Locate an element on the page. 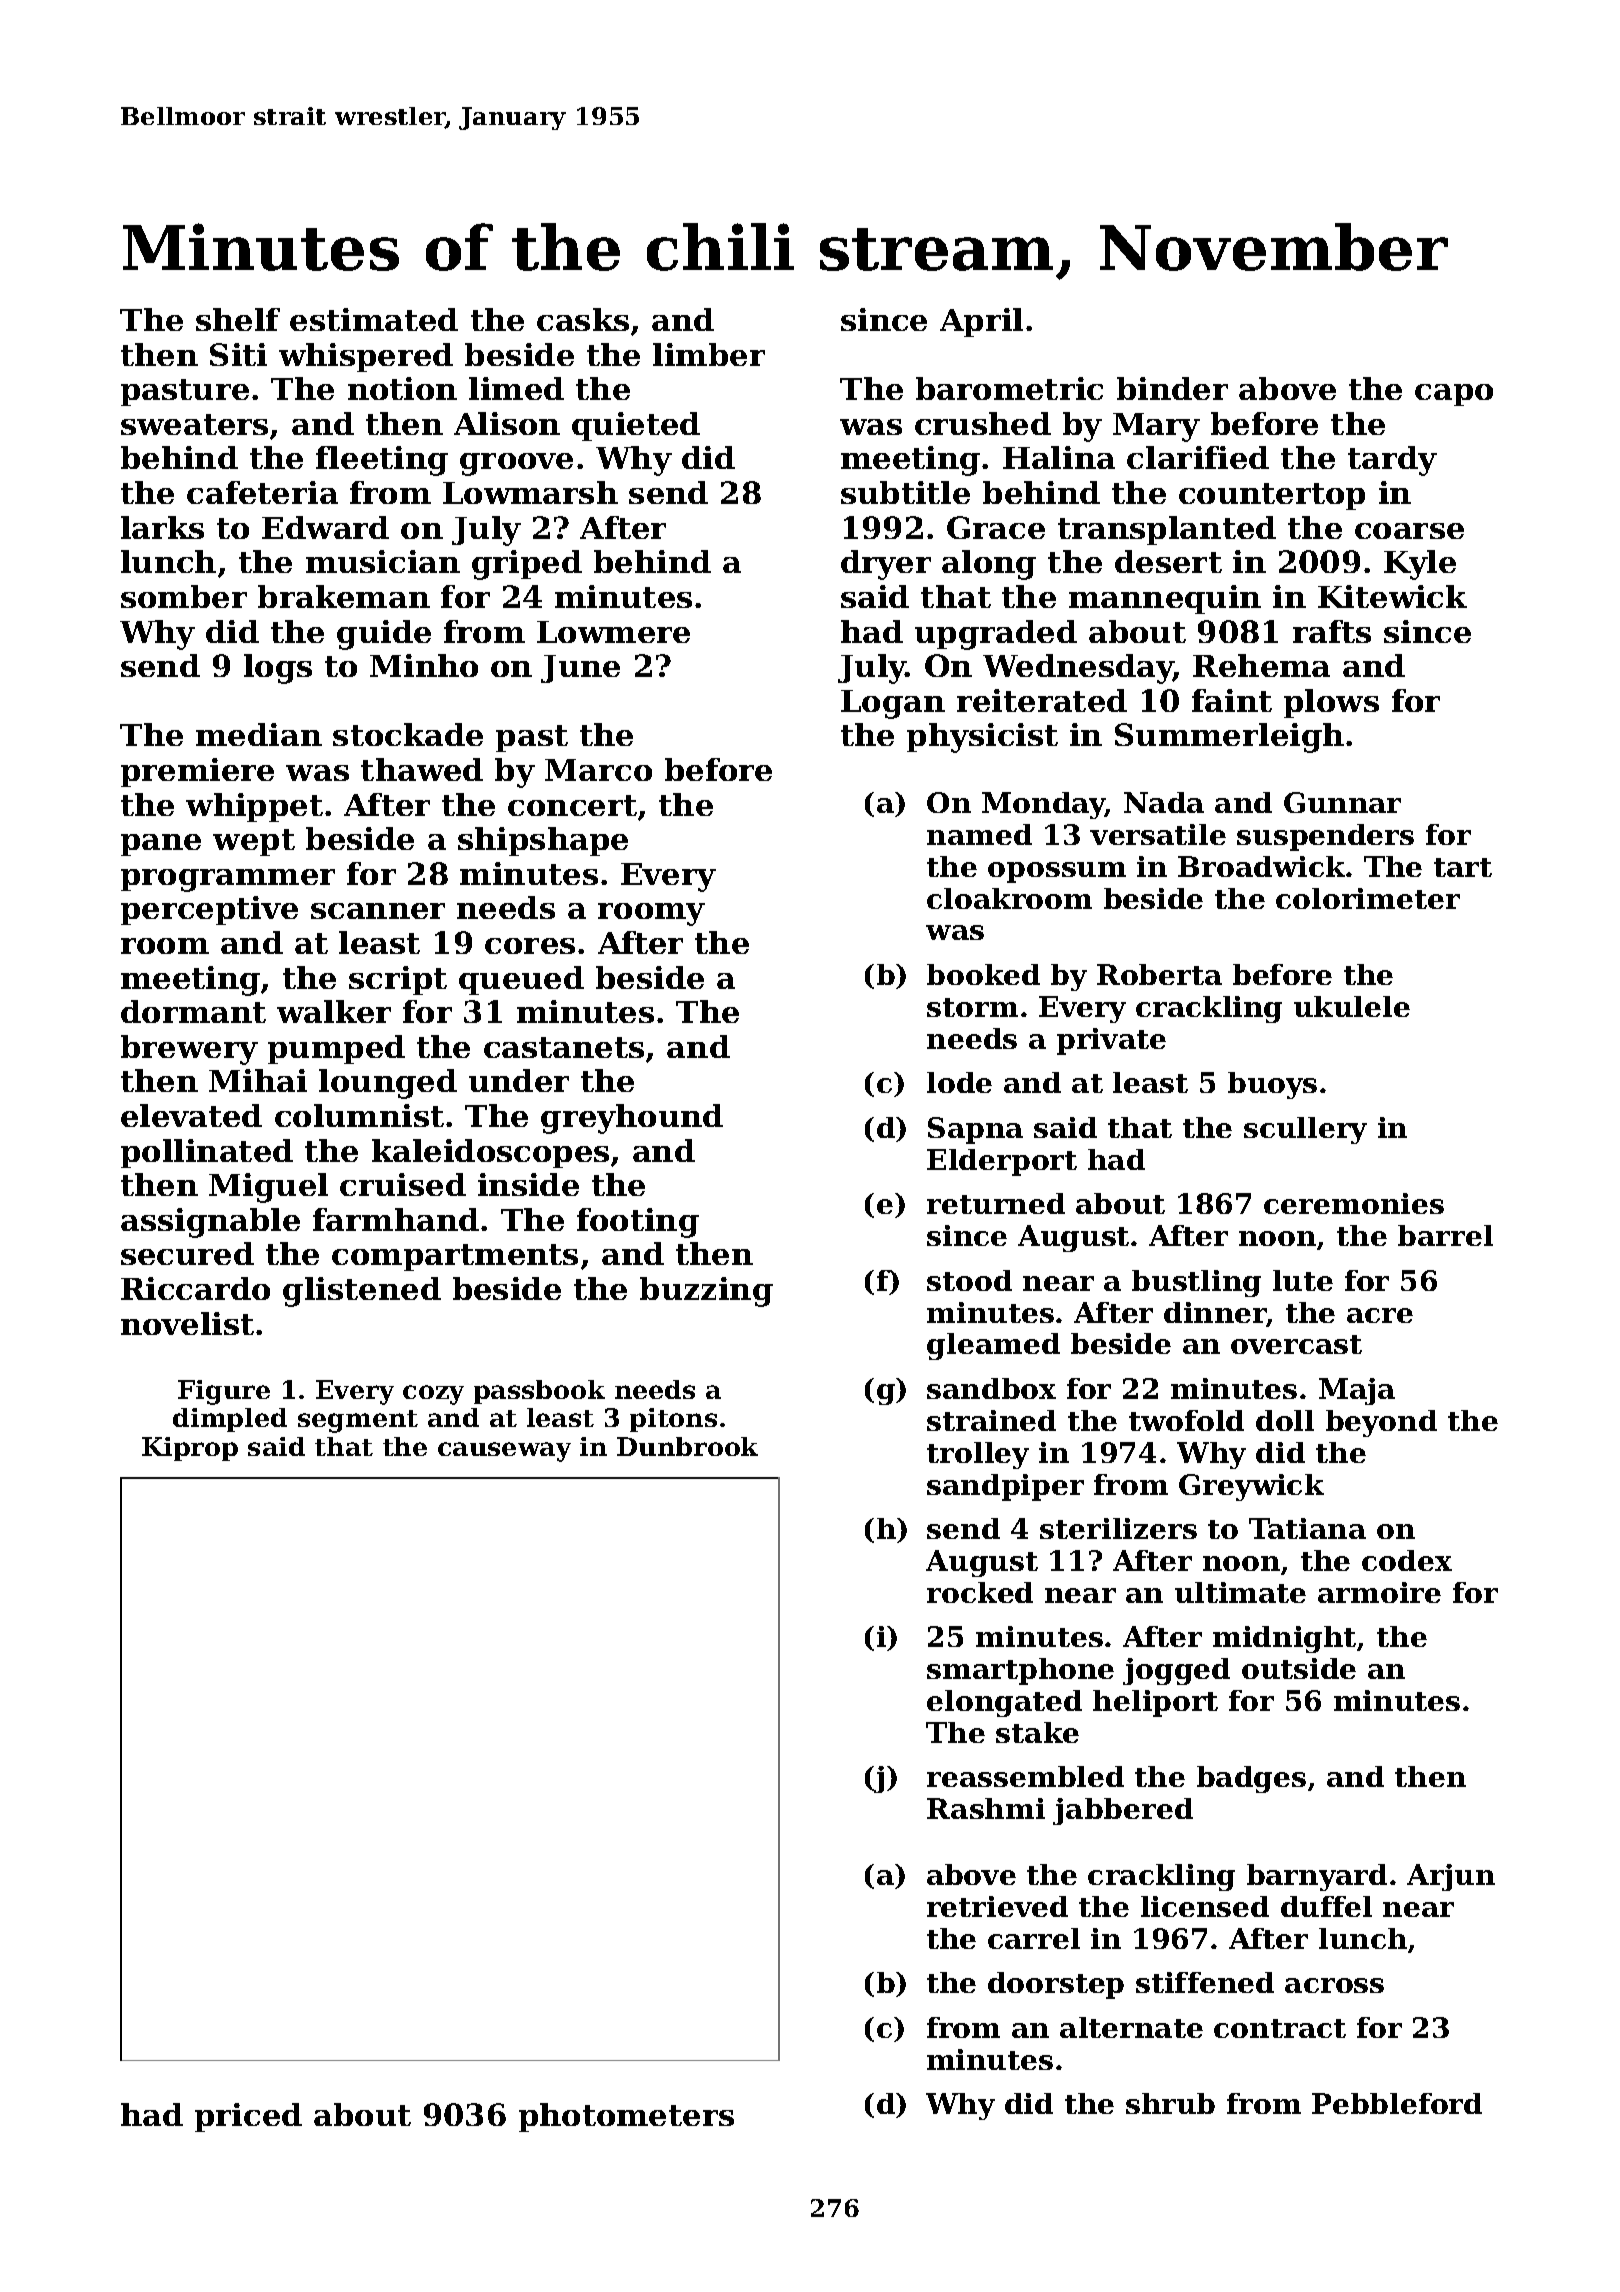  photometers is located at coordinates (626, 2117).
